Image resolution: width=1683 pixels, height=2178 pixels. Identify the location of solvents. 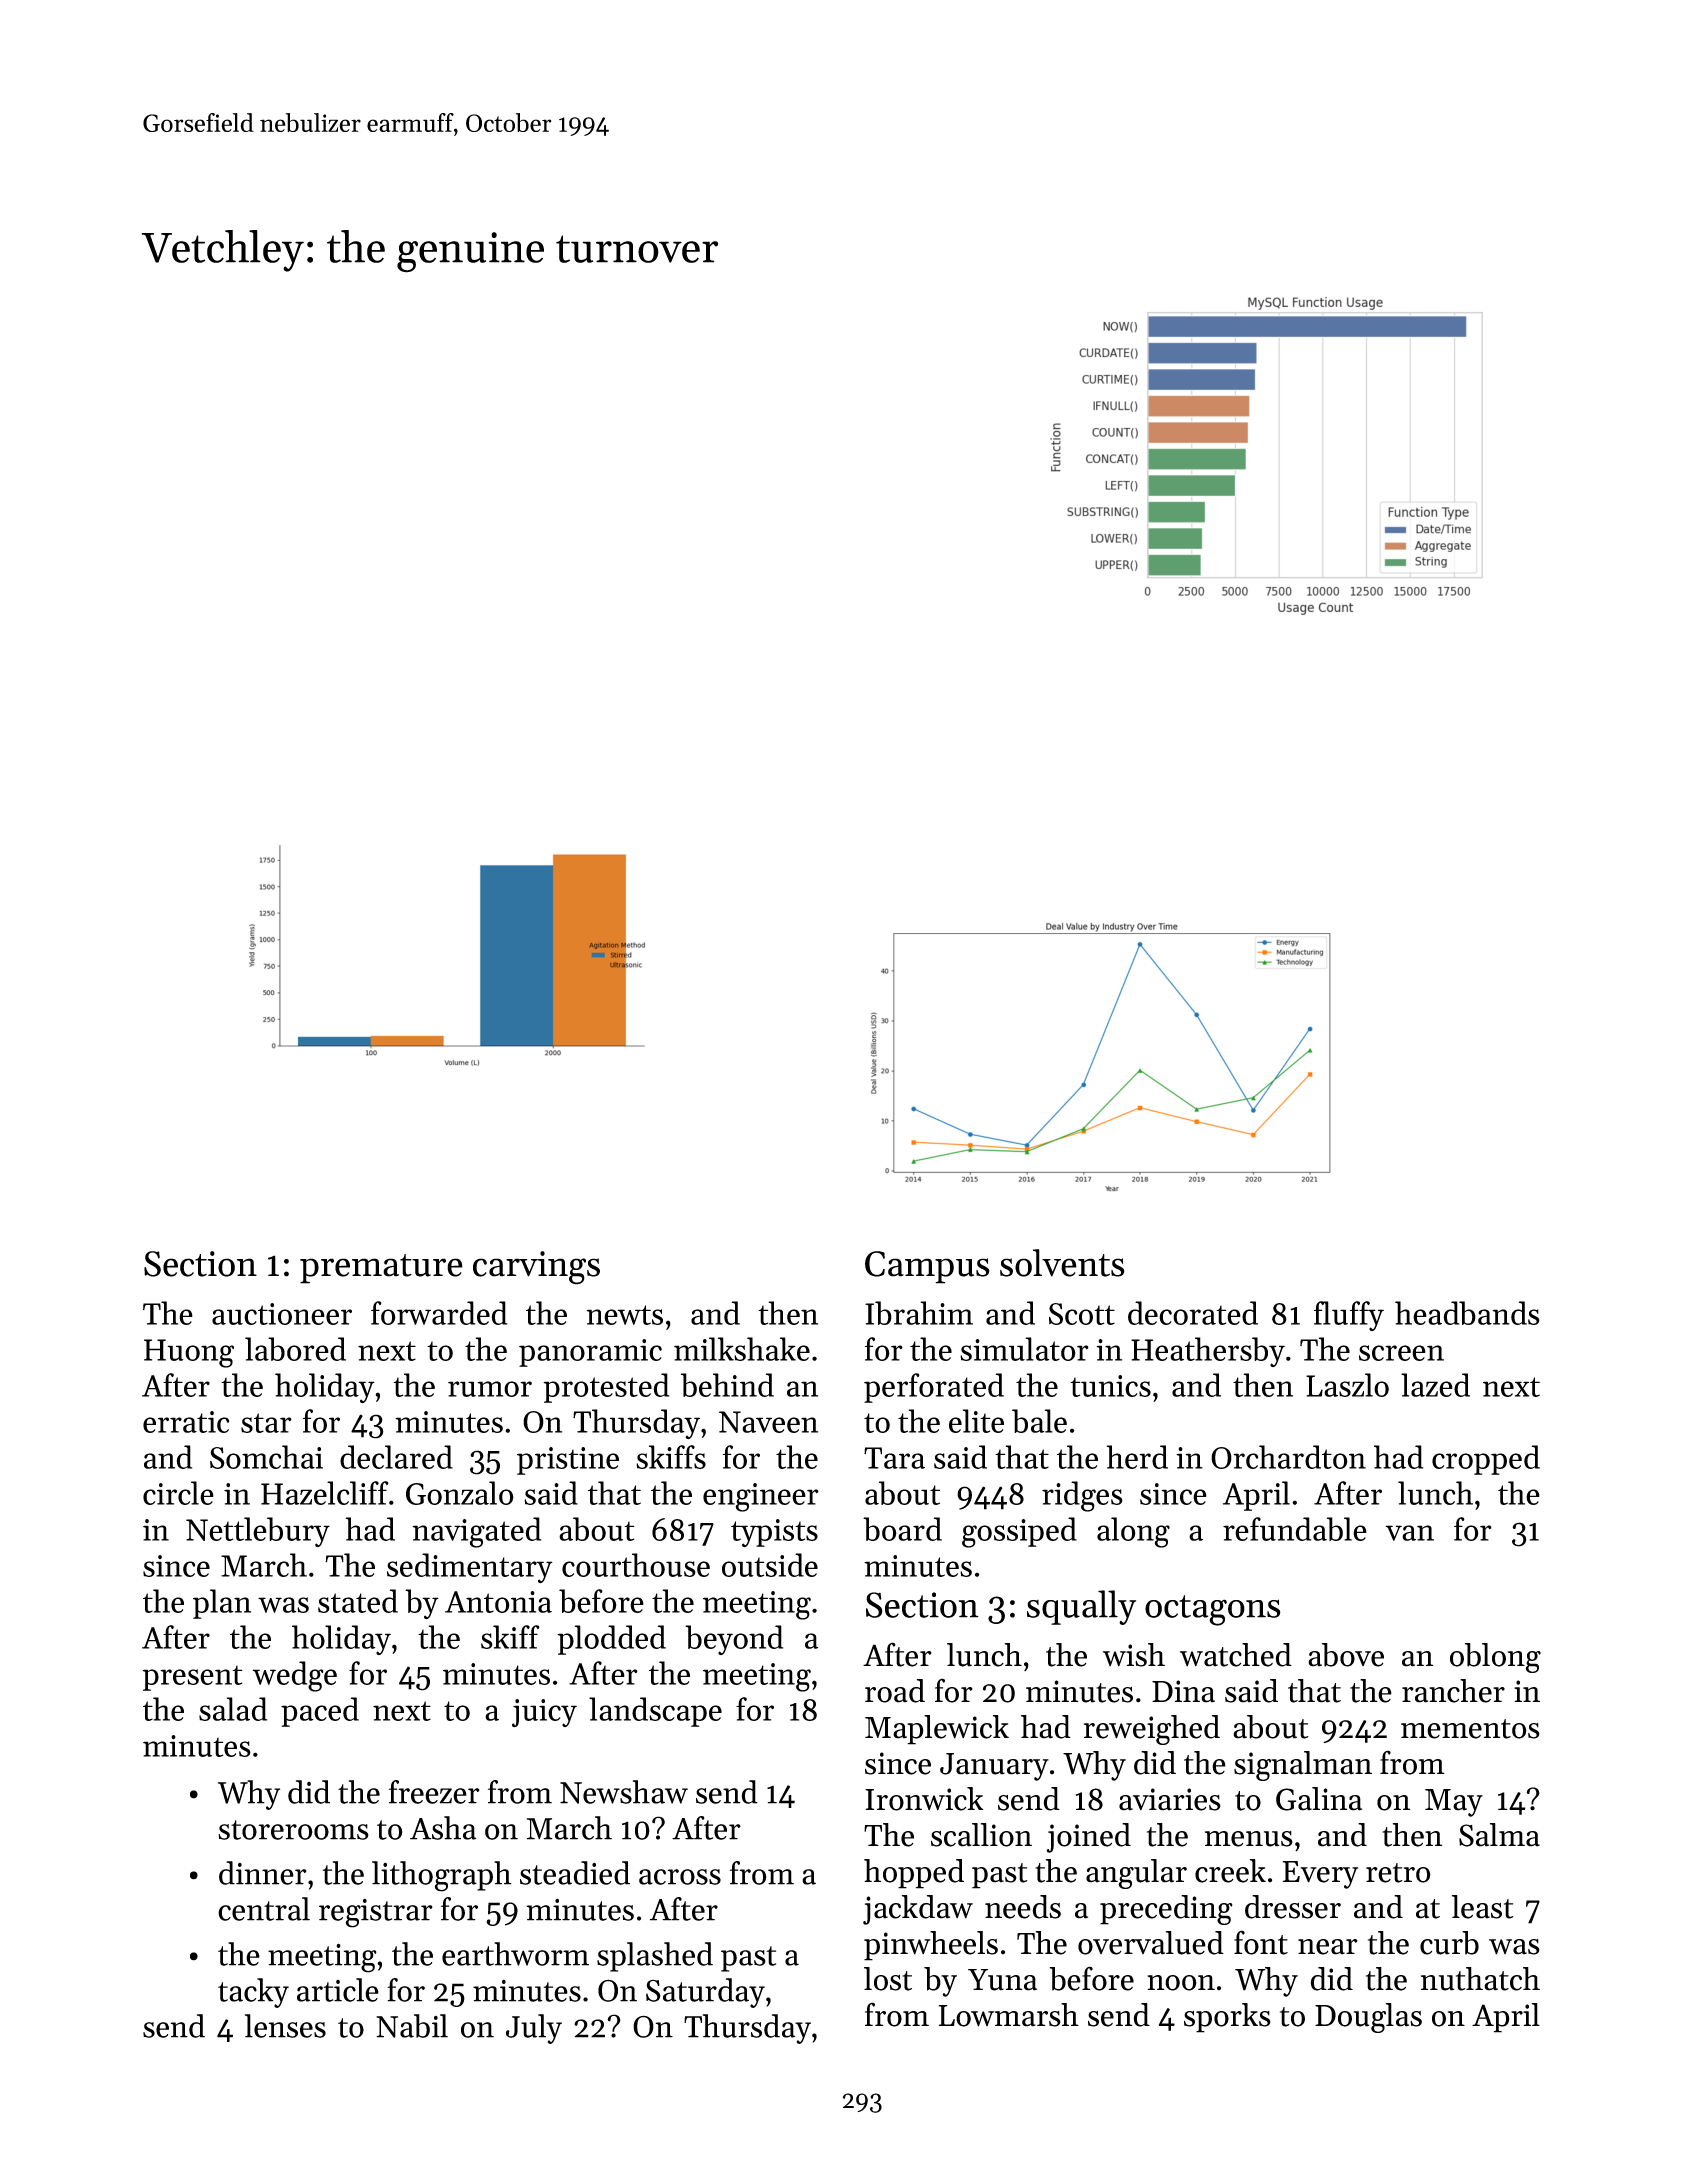
(1062, 1263).
